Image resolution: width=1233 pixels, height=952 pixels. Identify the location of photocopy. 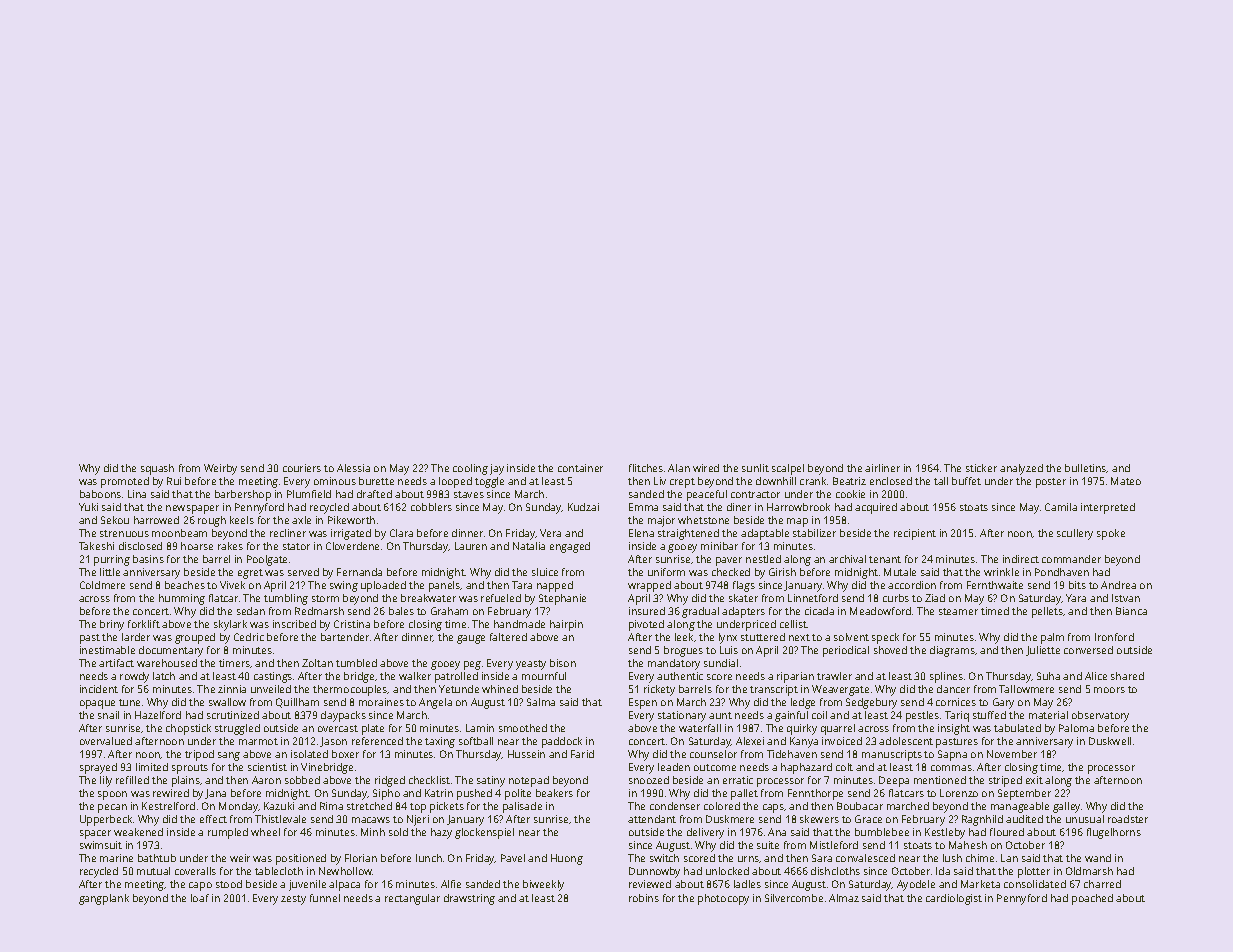
(723, 899).
